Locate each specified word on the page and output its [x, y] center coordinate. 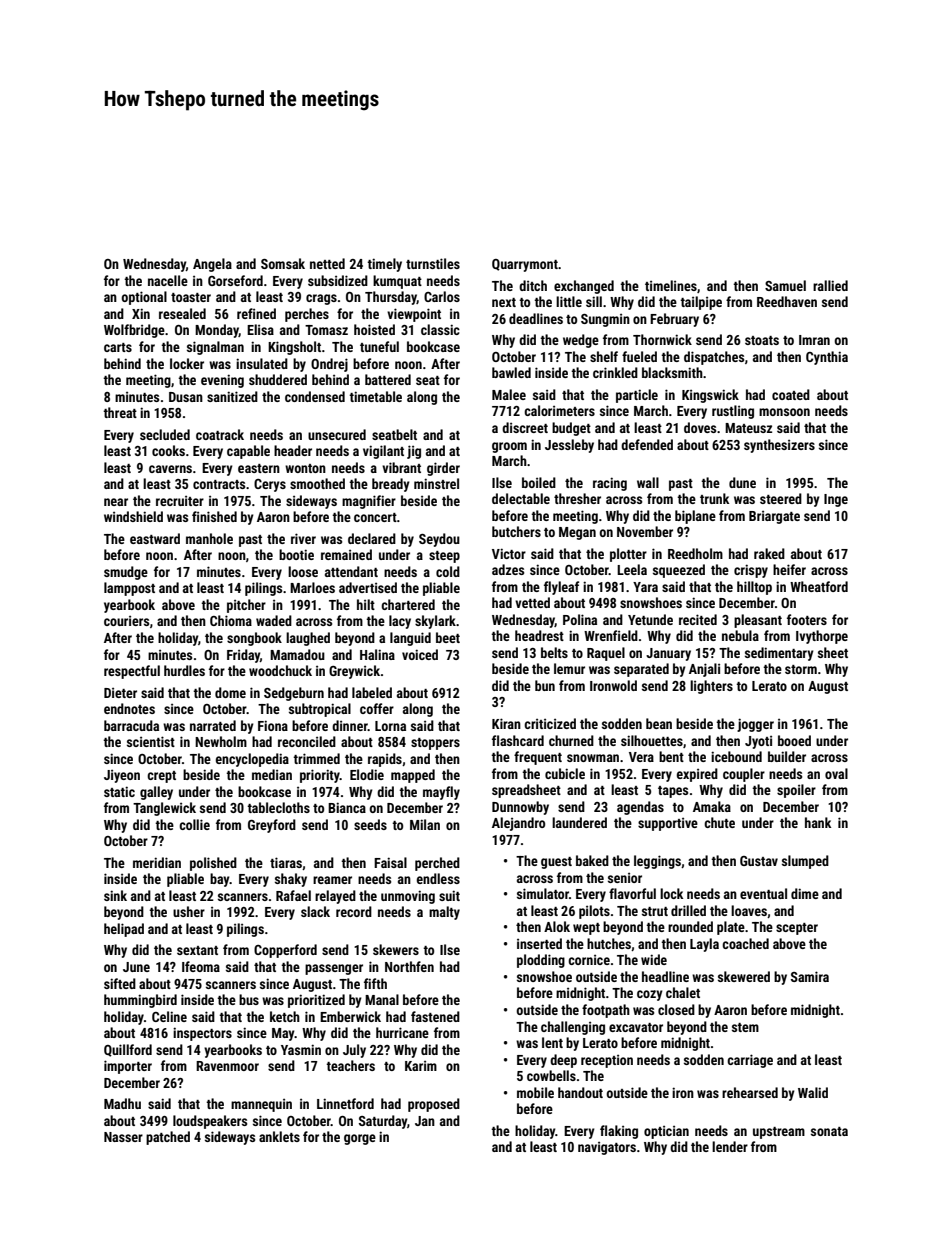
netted [327, 263]
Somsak [283, 263]
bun [545, 685]
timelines [671, 285]
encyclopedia [252, 760]
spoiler [796, 791]
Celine [169, 1016]
